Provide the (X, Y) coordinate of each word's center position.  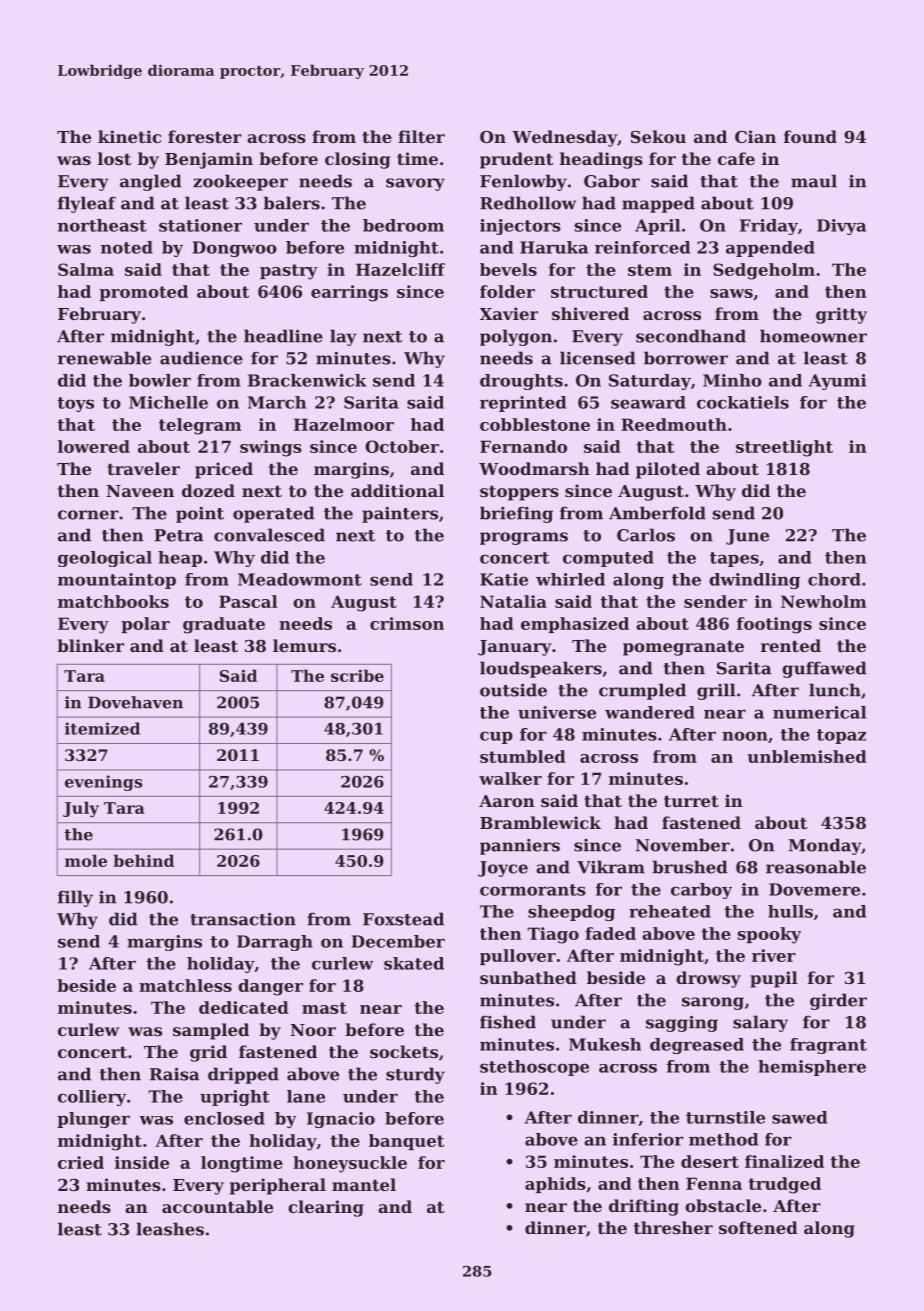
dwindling (754, 581)
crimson (407, 623)
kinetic (129, 136)
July (81, 809)
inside (142, 1162)
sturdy (415, 1075)
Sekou (658, 136)
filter (421, 136)
